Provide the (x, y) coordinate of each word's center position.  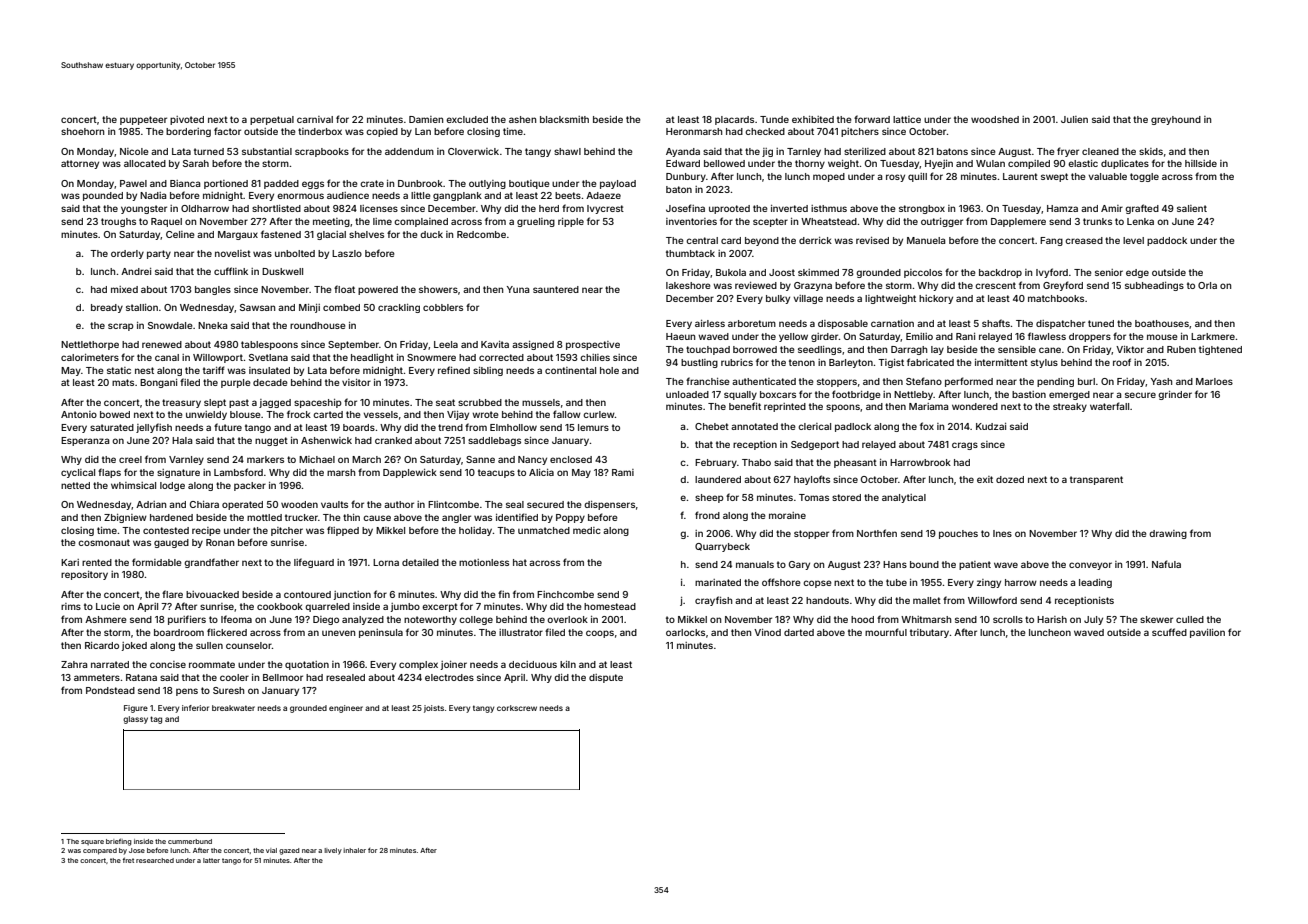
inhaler (354, 850)
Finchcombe (565, 594)
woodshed (995, 119)
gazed (289, 851)
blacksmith (564, 119)
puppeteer (143, 120)
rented (97, 562)
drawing (1168, 534)
